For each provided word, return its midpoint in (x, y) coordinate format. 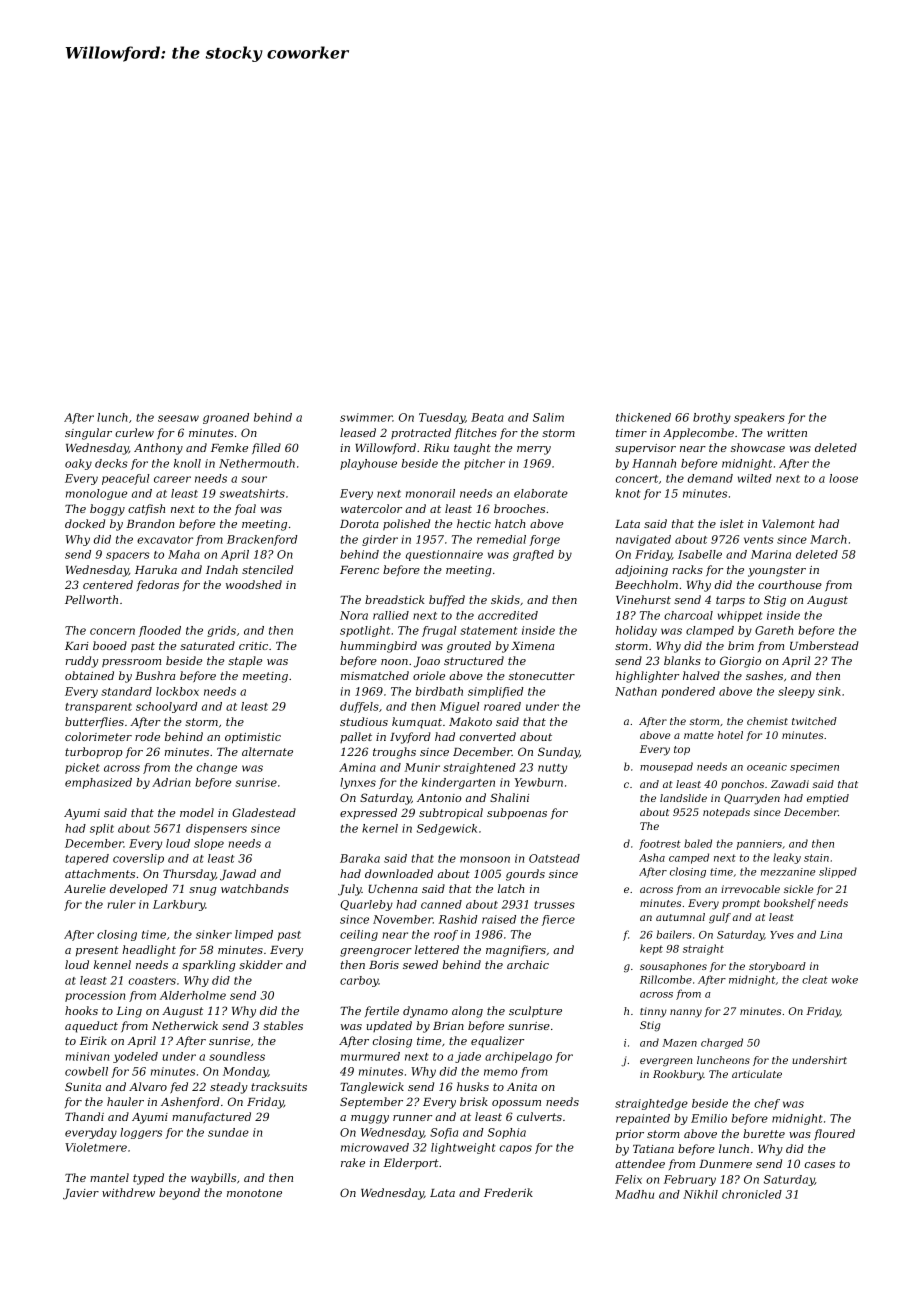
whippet (740, 616)
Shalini (509, 797)
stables (283, 1025)
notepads (726, 813)
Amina (357, 767)
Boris (384, 965)
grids (221, 631)
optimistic (253, 738)
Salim (548, 417)
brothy (712, 418)
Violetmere (96, 1147)
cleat (815, 979)
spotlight (365, 631)
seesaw (178, 418)
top (682, 750)
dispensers (216, 829)
